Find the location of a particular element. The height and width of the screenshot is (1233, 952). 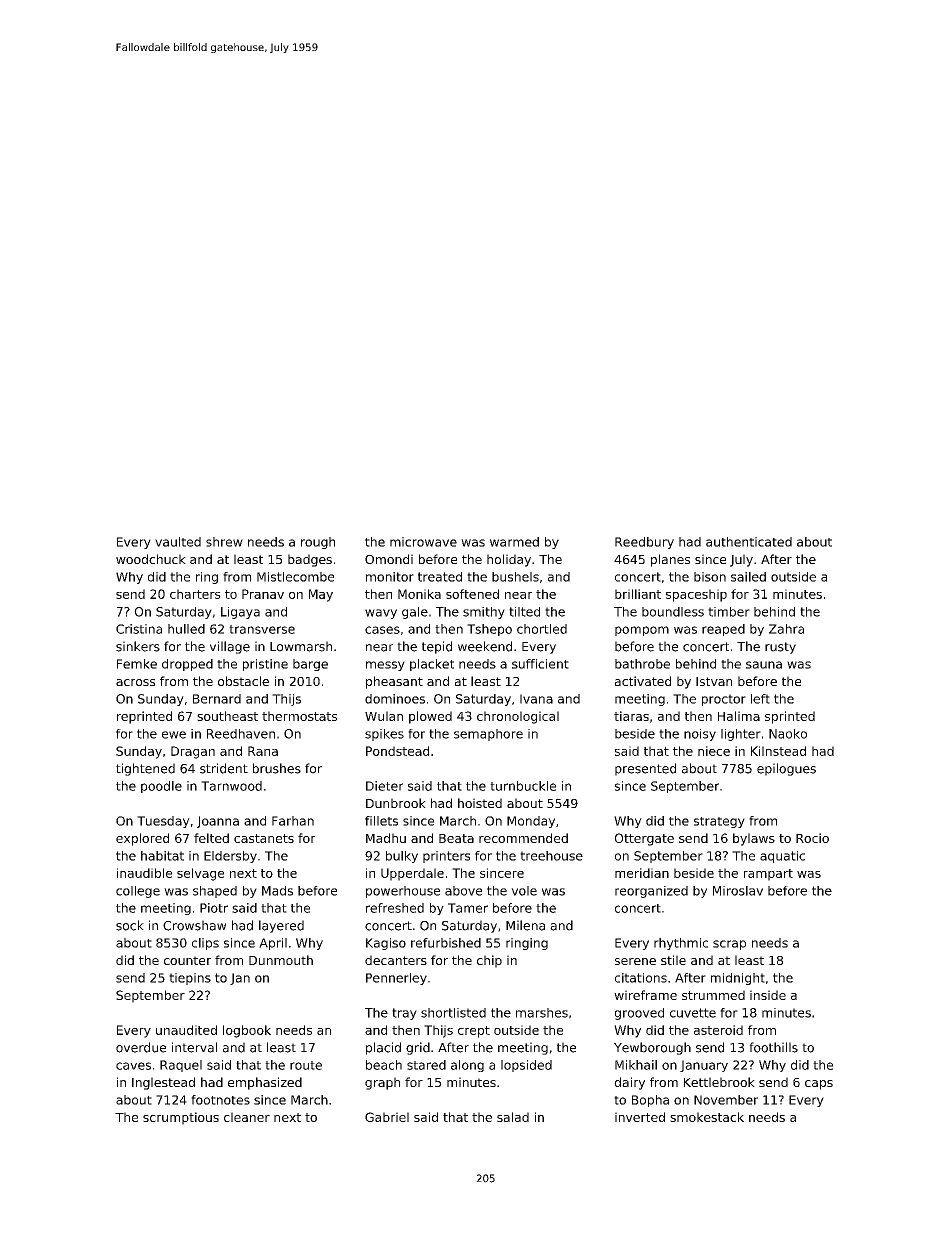

warmed is located at coordinates (514, 542).
